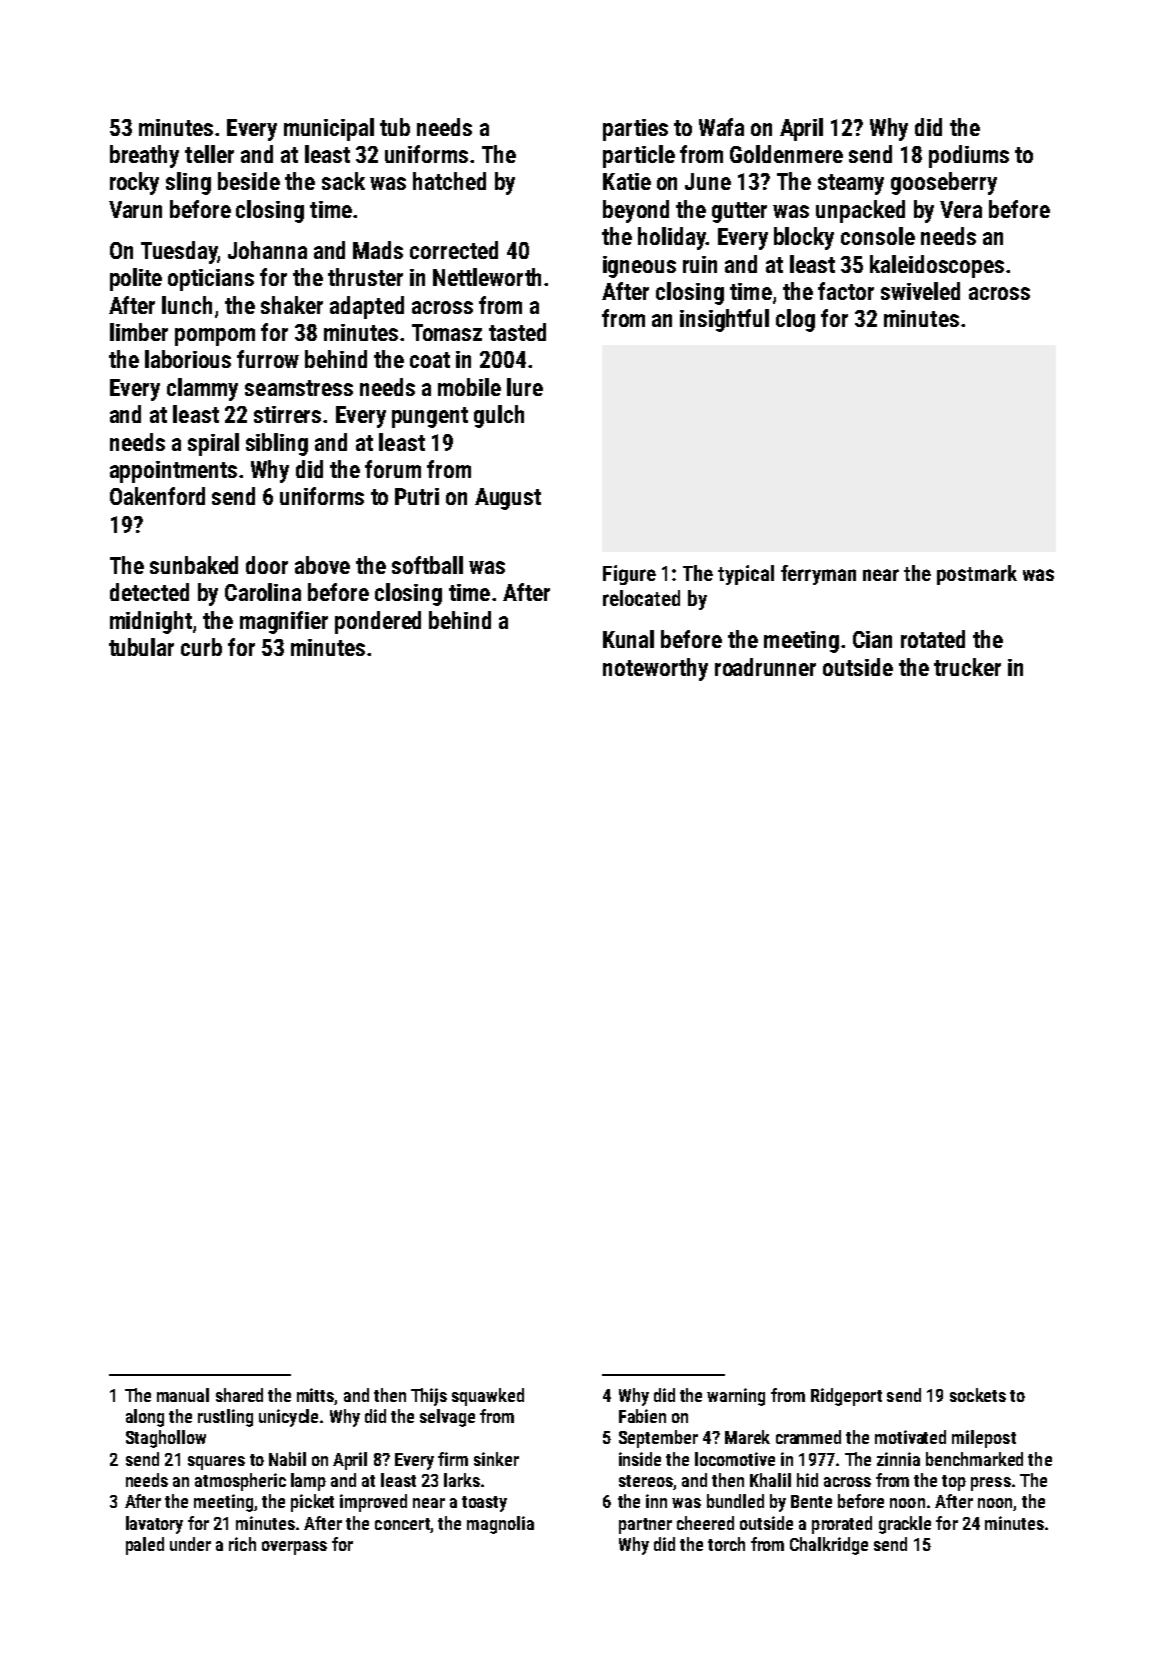 Image resolution: width=1165 pixels, height=1654 pixels. I want to click on trucker, so click(967, 667).
